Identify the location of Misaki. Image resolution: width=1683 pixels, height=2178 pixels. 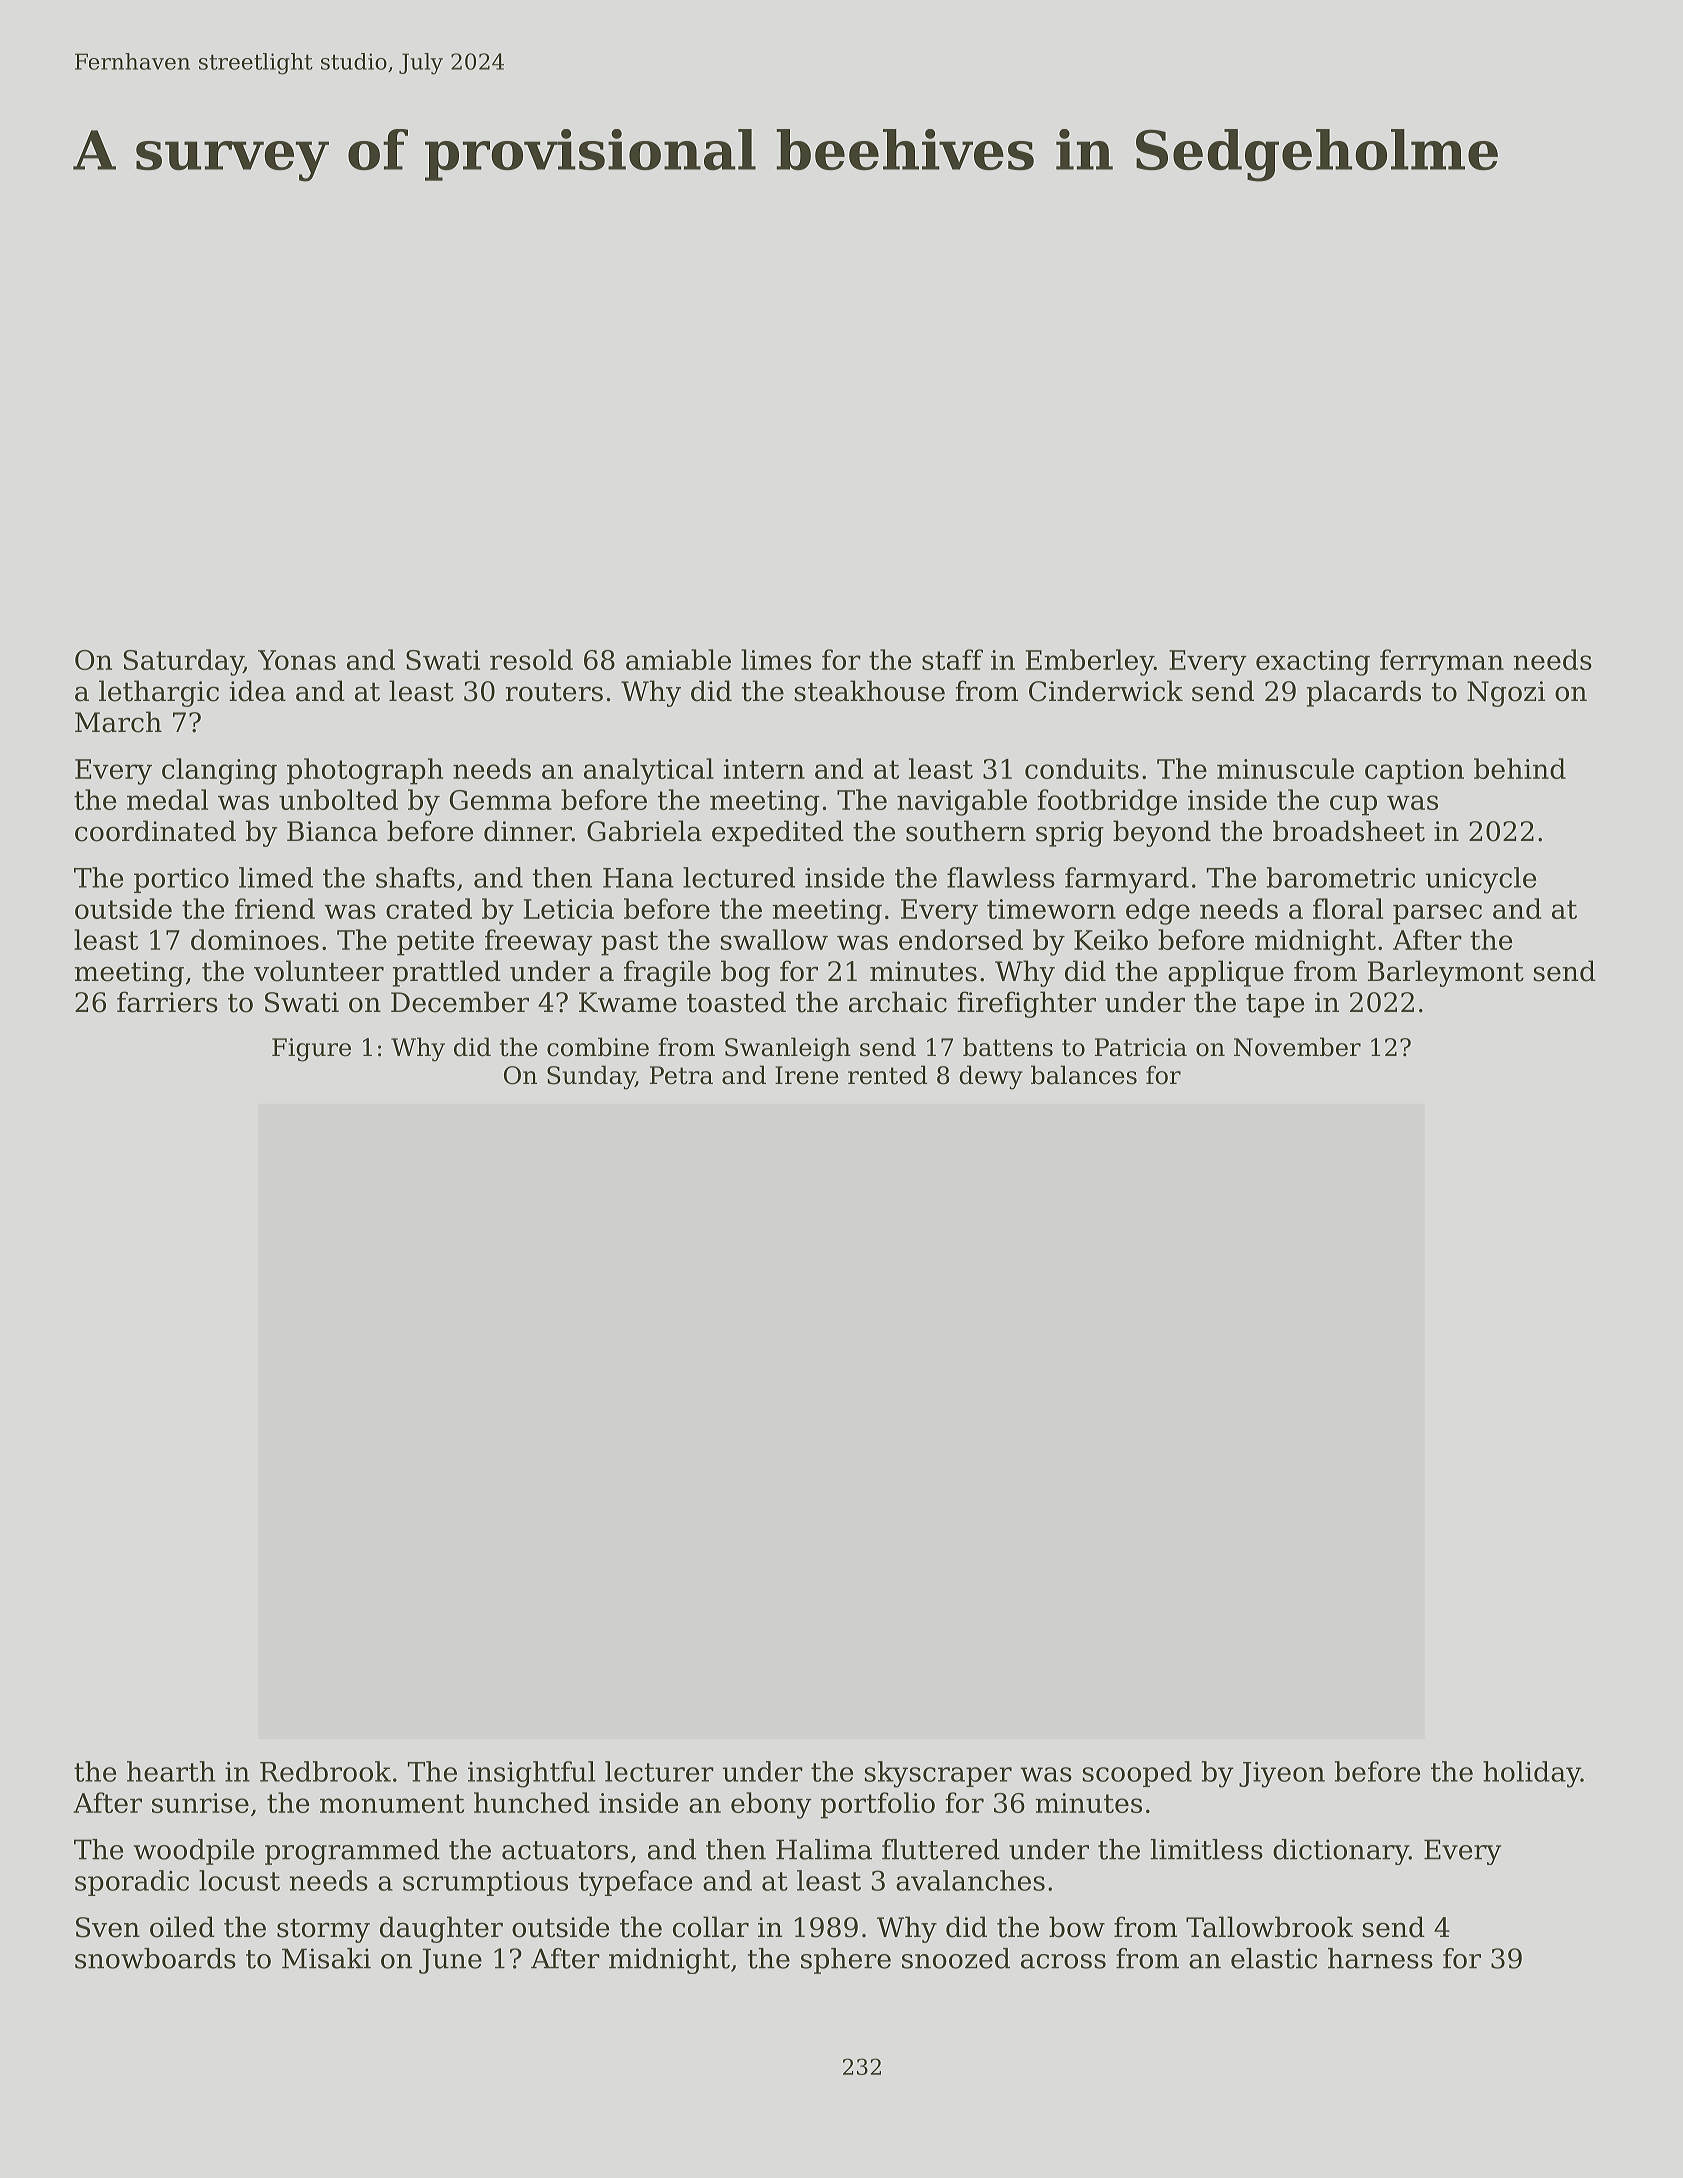
(326, 1958).
